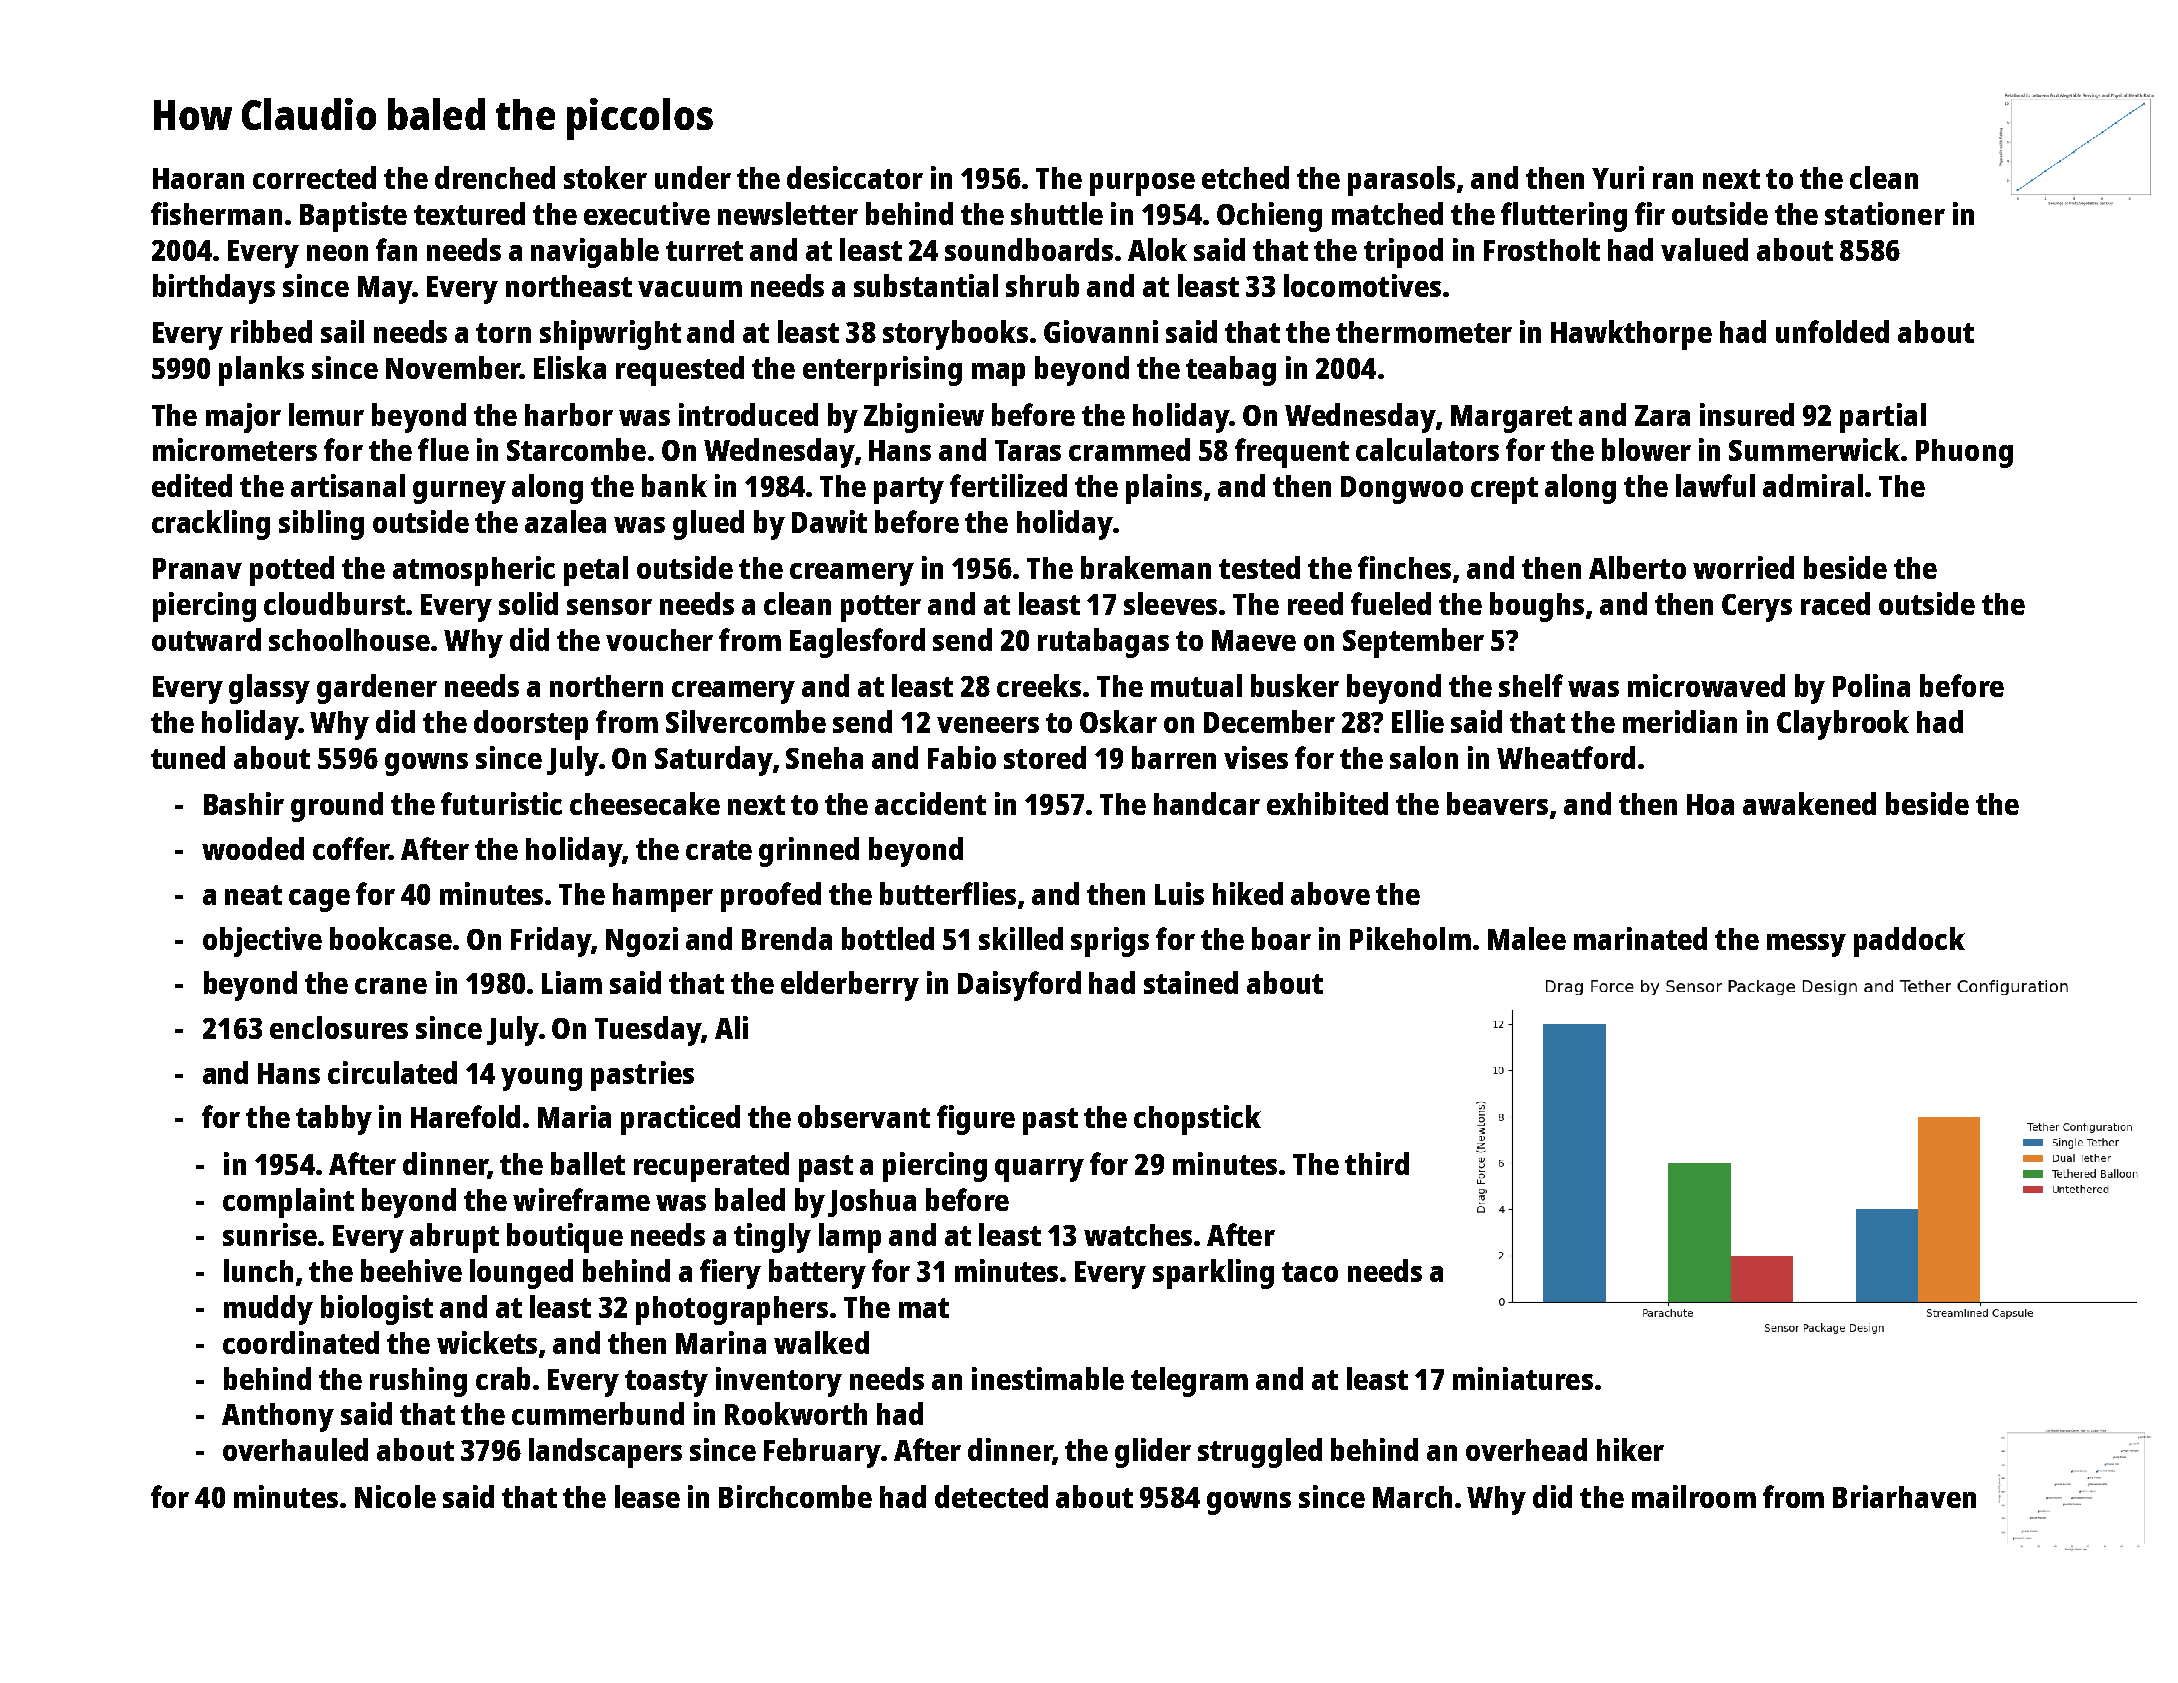 Image resolution: width=2178 pixels, height=1683 pixels. I want to click on exhibited, so click(1327, 803).
